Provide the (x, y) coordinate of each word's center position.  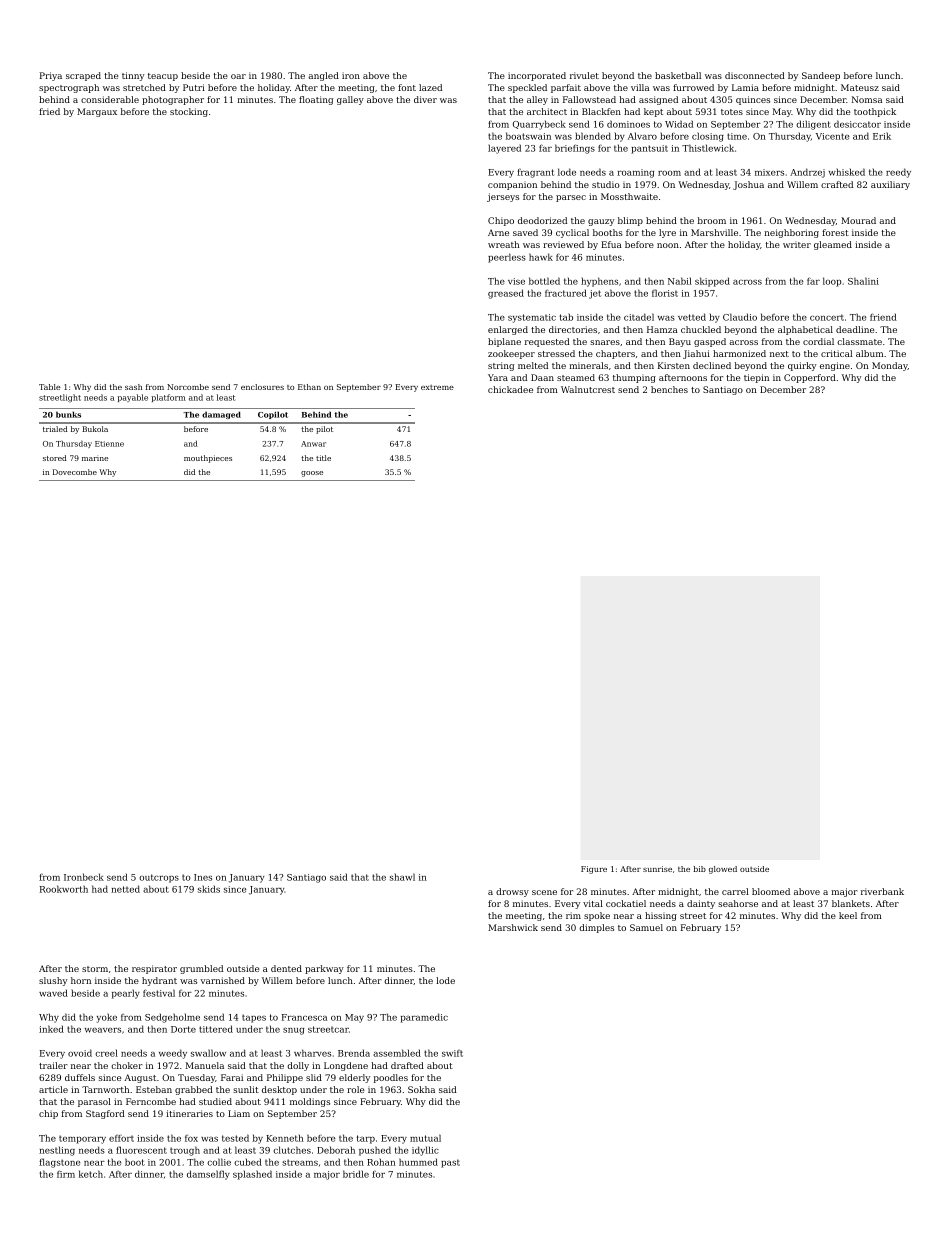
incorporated (537, 76)
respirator (154, 969)
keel (848, 915)
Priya (51, 76)
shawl (402, 877)
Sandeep (821, 76)
